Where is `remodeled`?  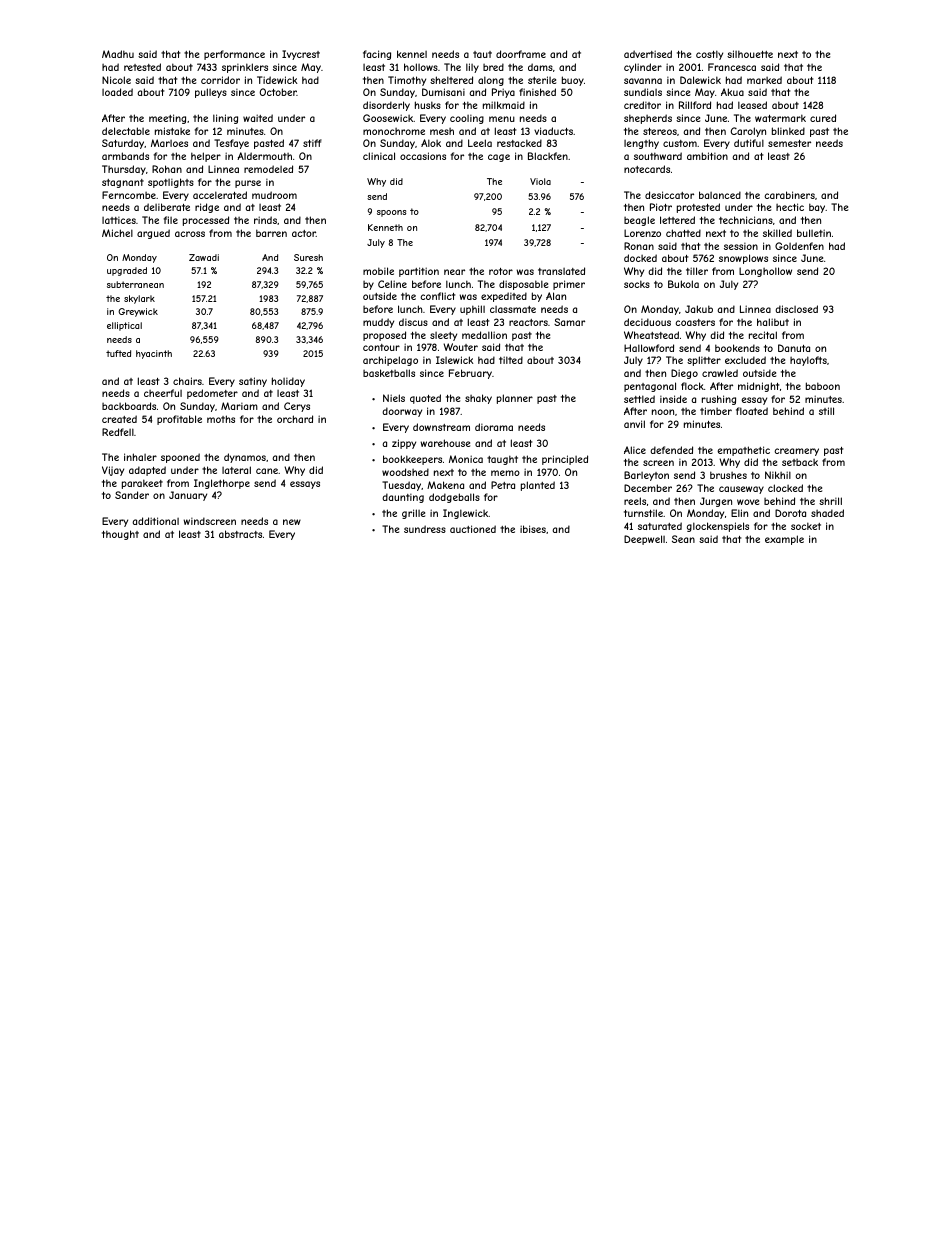
remodeled is located at coordinates (268, 169).
